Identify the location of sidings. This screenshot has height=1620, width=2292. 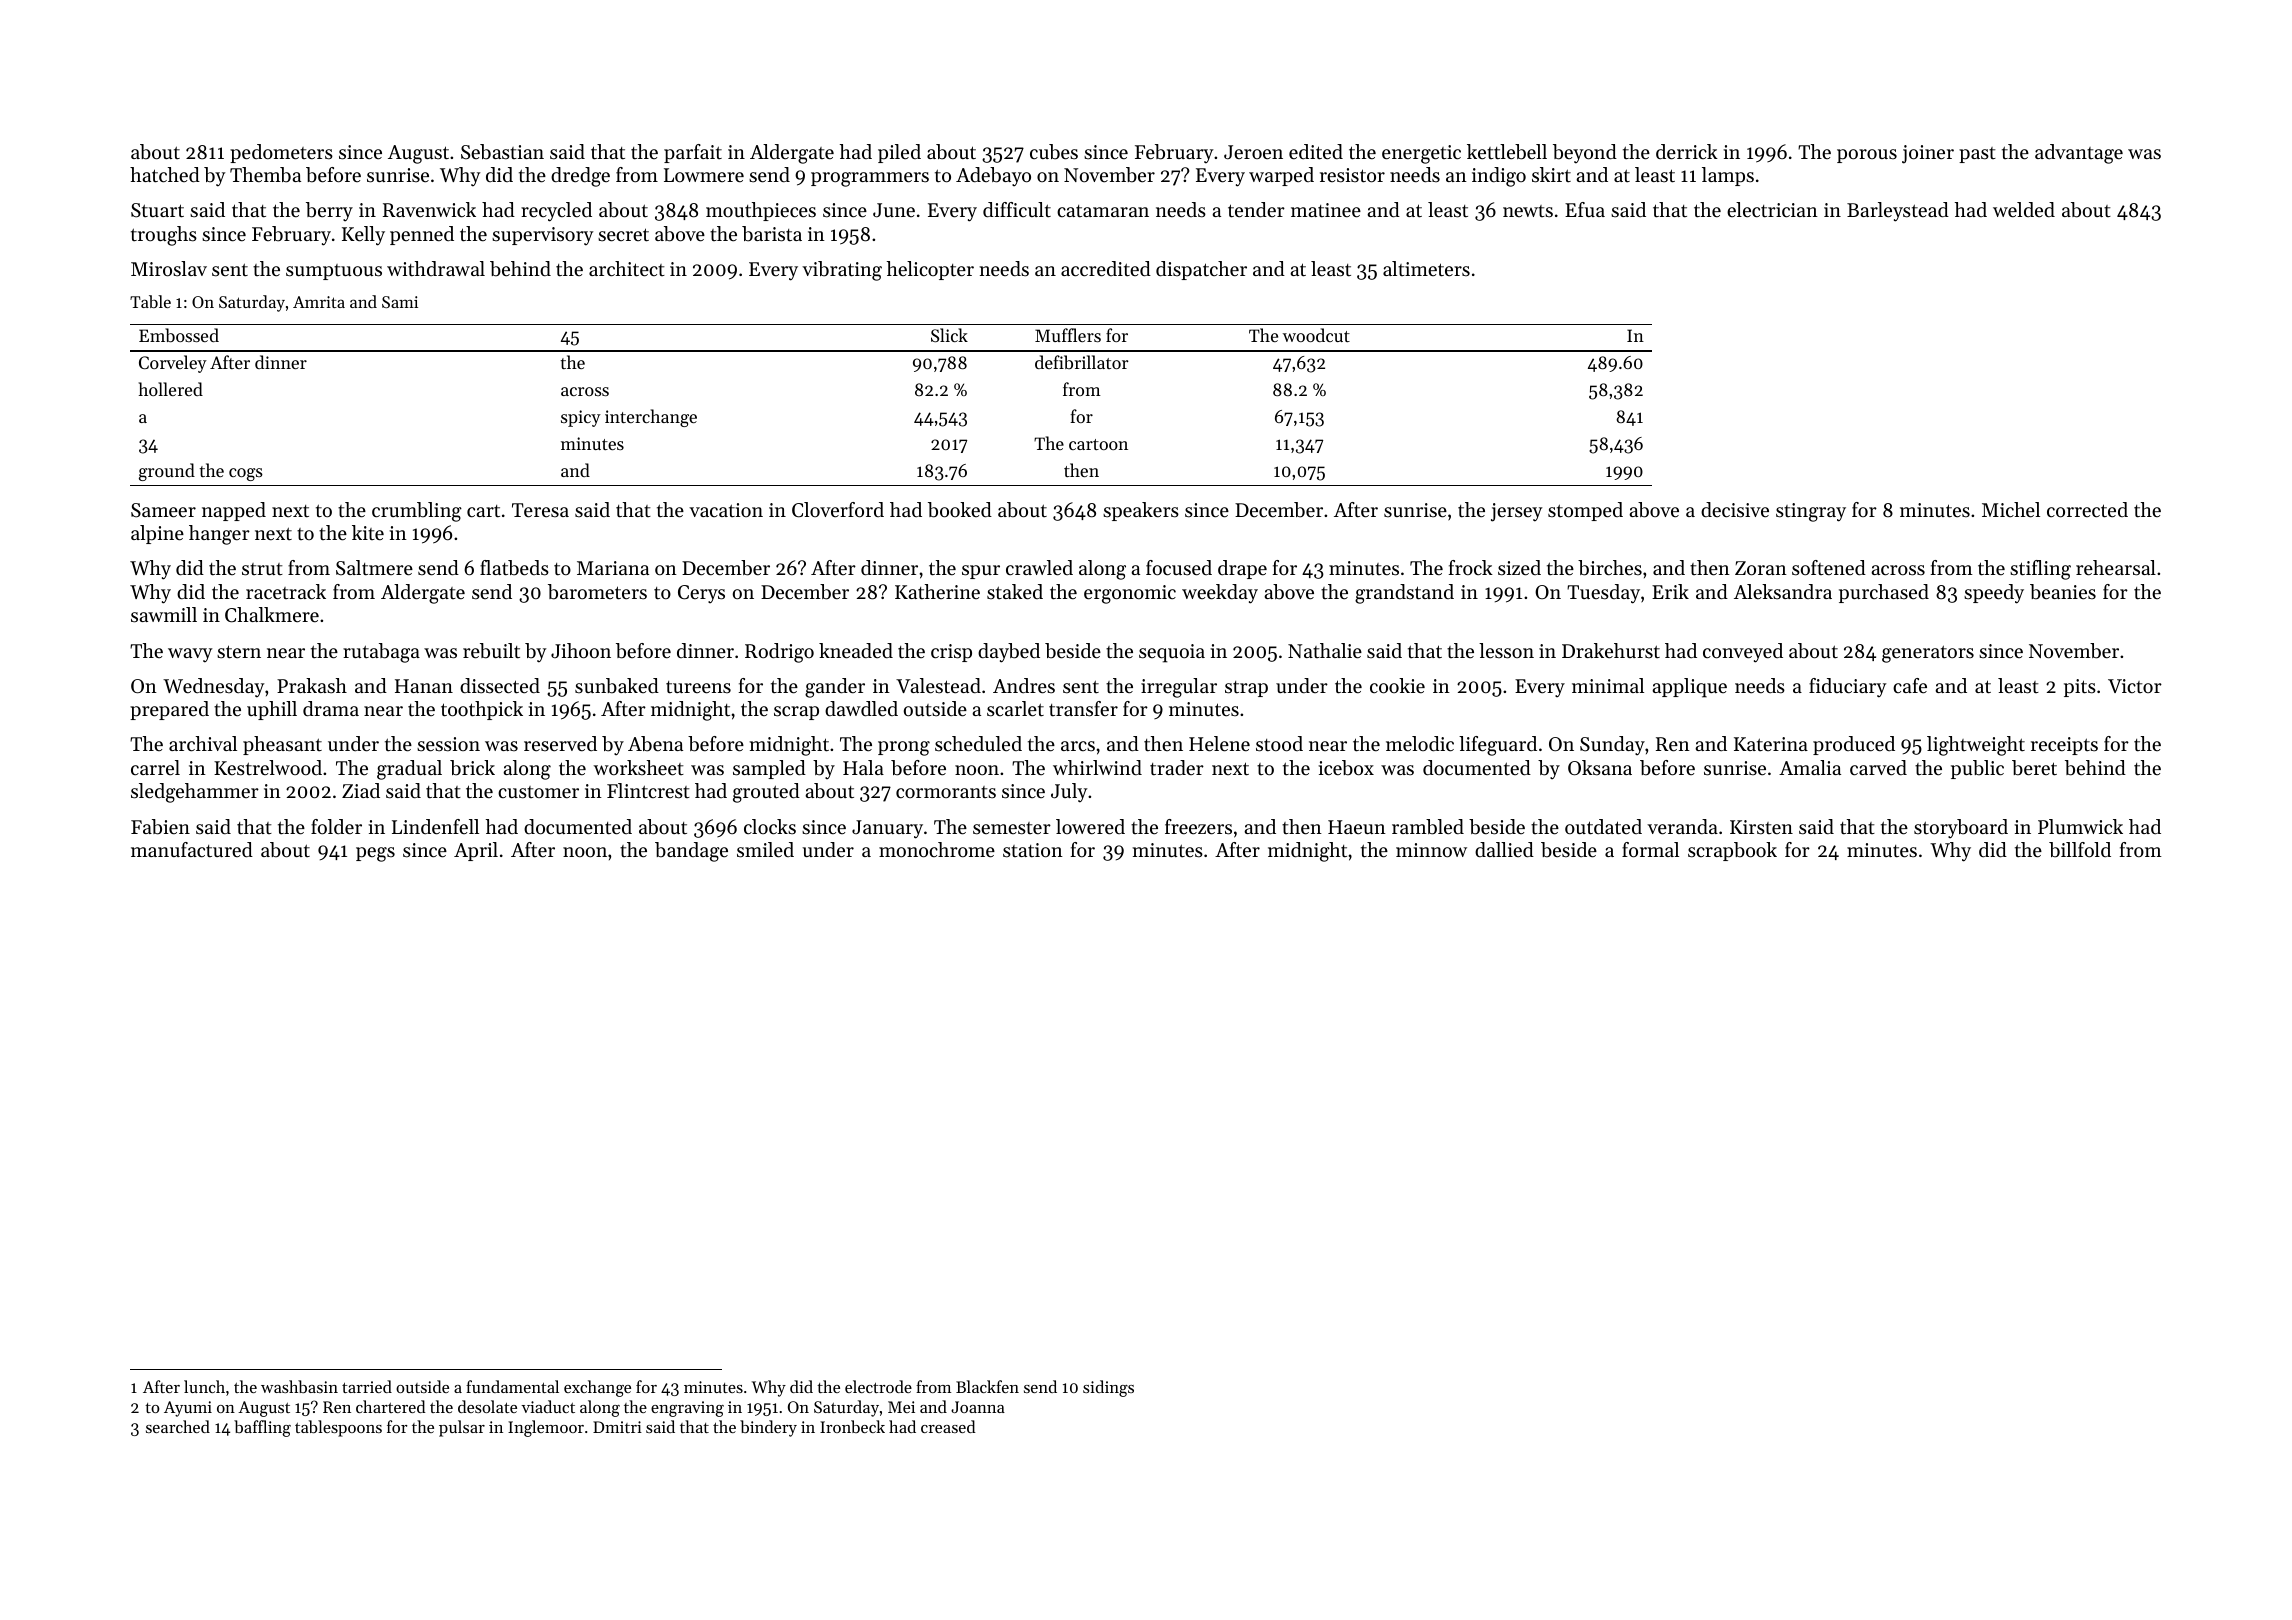
(1108, 1388).
